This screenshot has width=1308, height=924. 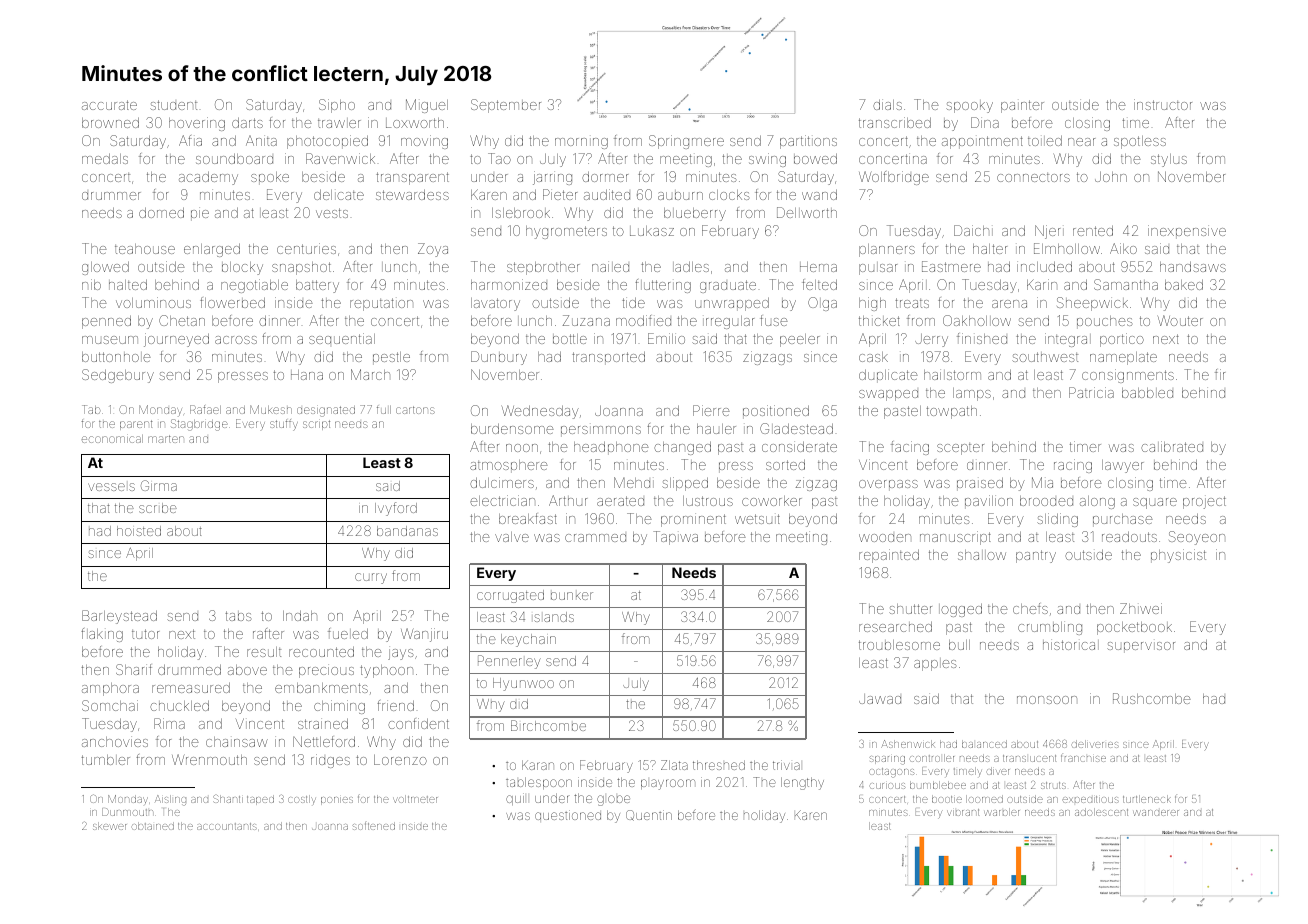 What do you see at coordinates (1042, 482) in the screenshot?
I see `Mia` at bounding box center [1042, 482].
